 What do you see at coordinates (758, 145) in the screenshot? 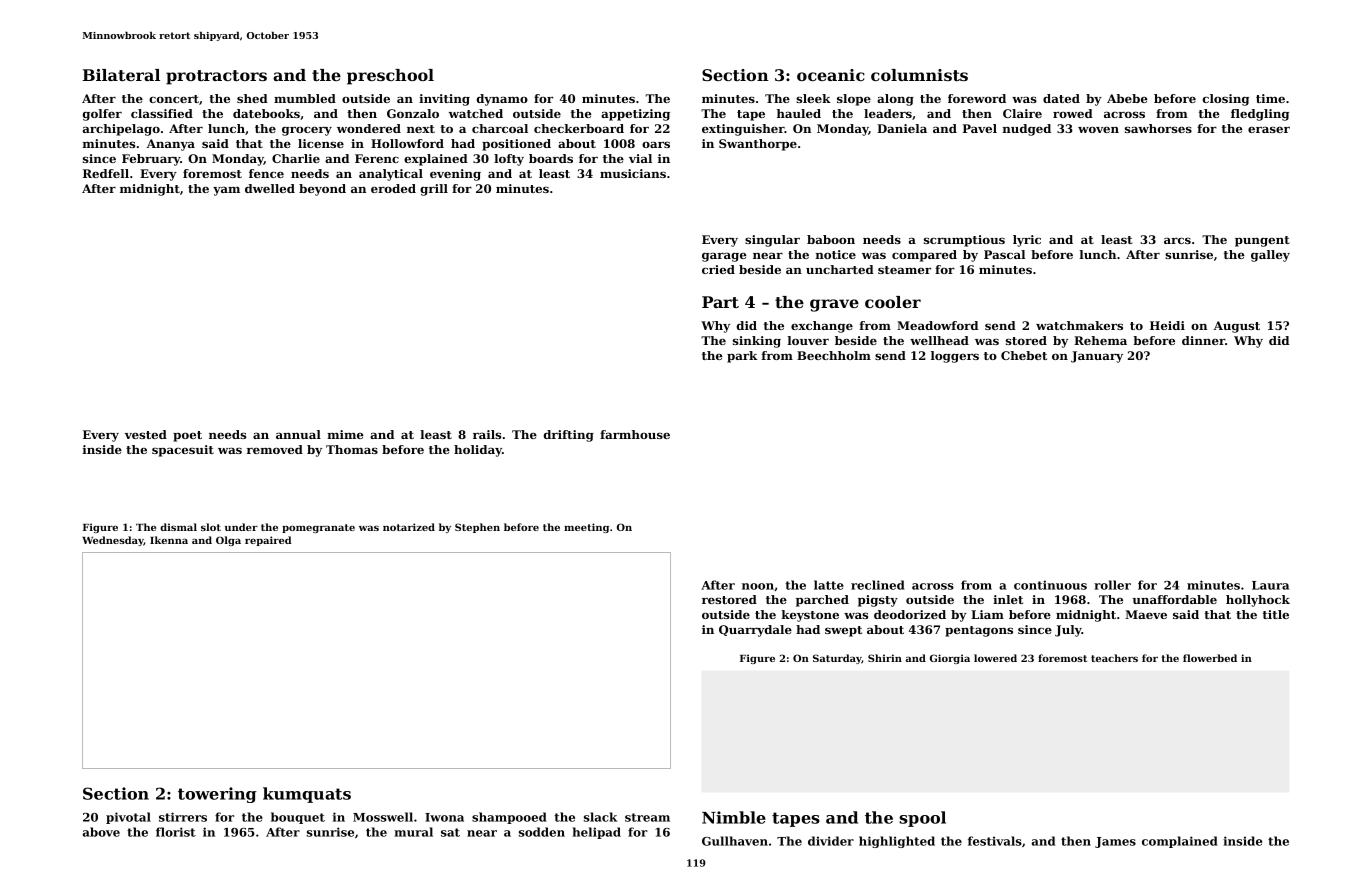
I see `Swanthorpe` at bounding box center [758, 145].
